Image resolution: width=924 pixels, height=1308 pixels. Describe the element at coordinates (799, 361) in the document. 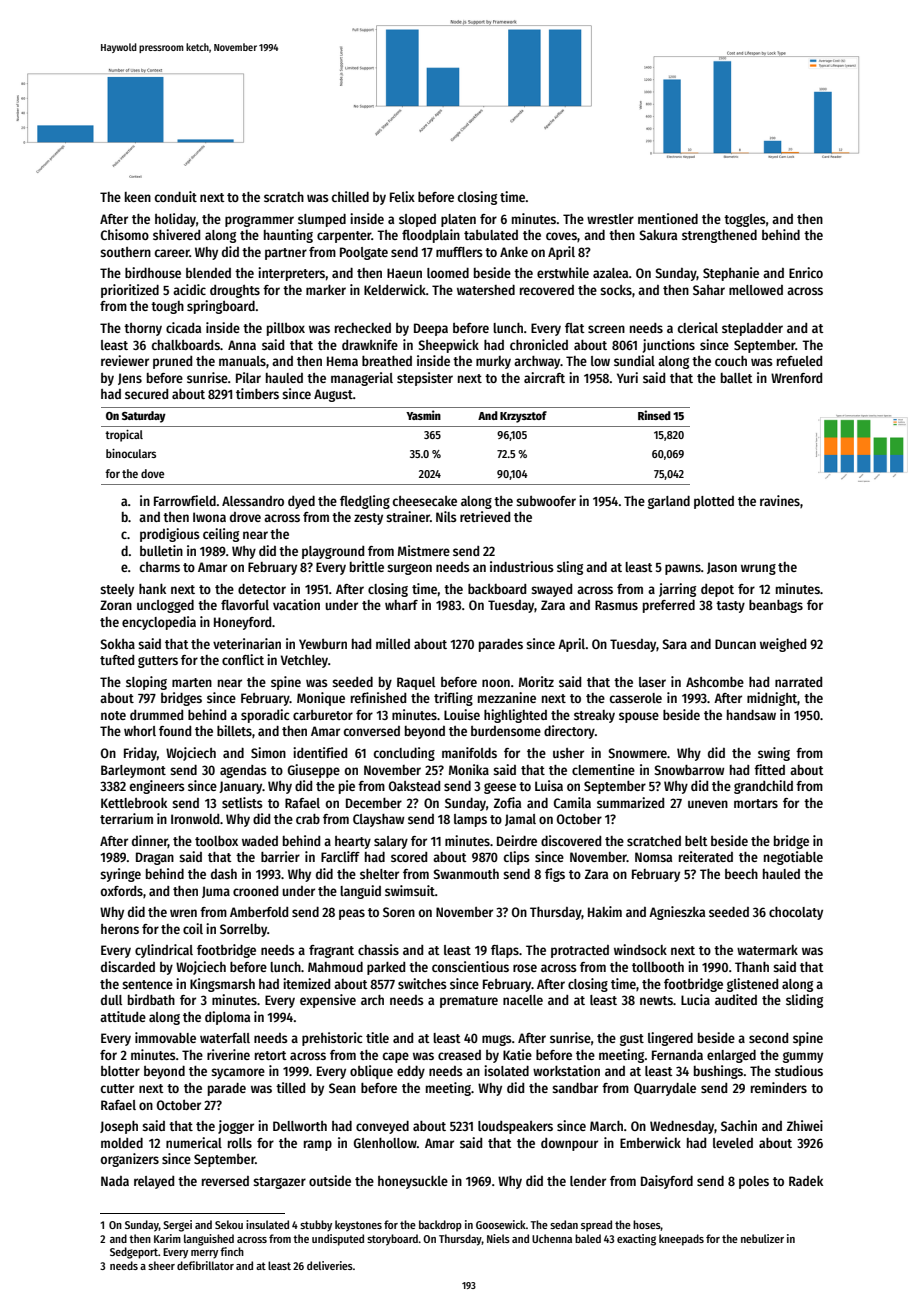

I see `refueled` at that location.
